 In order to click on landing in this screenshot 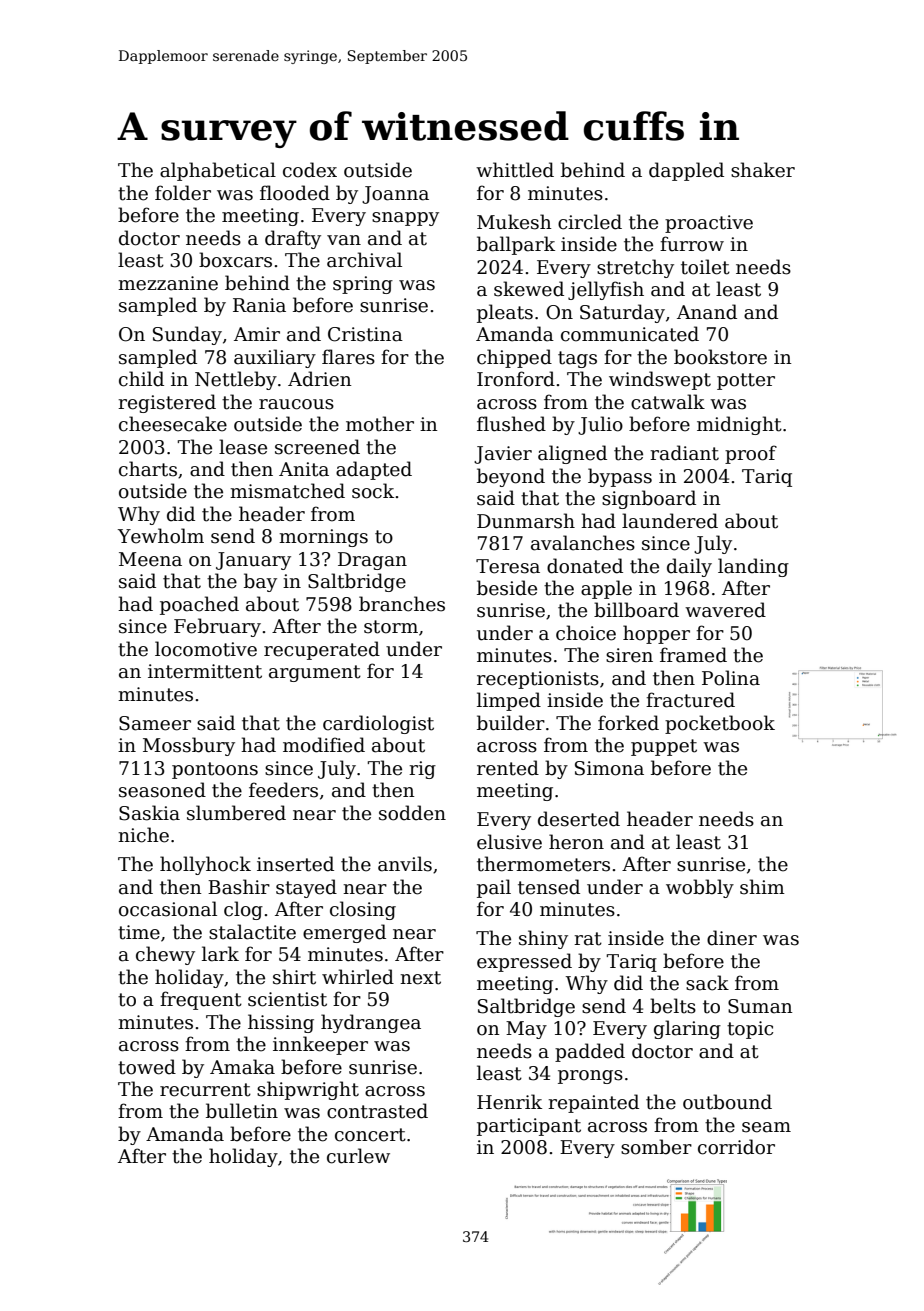, I will do `click(753, 567)`.
